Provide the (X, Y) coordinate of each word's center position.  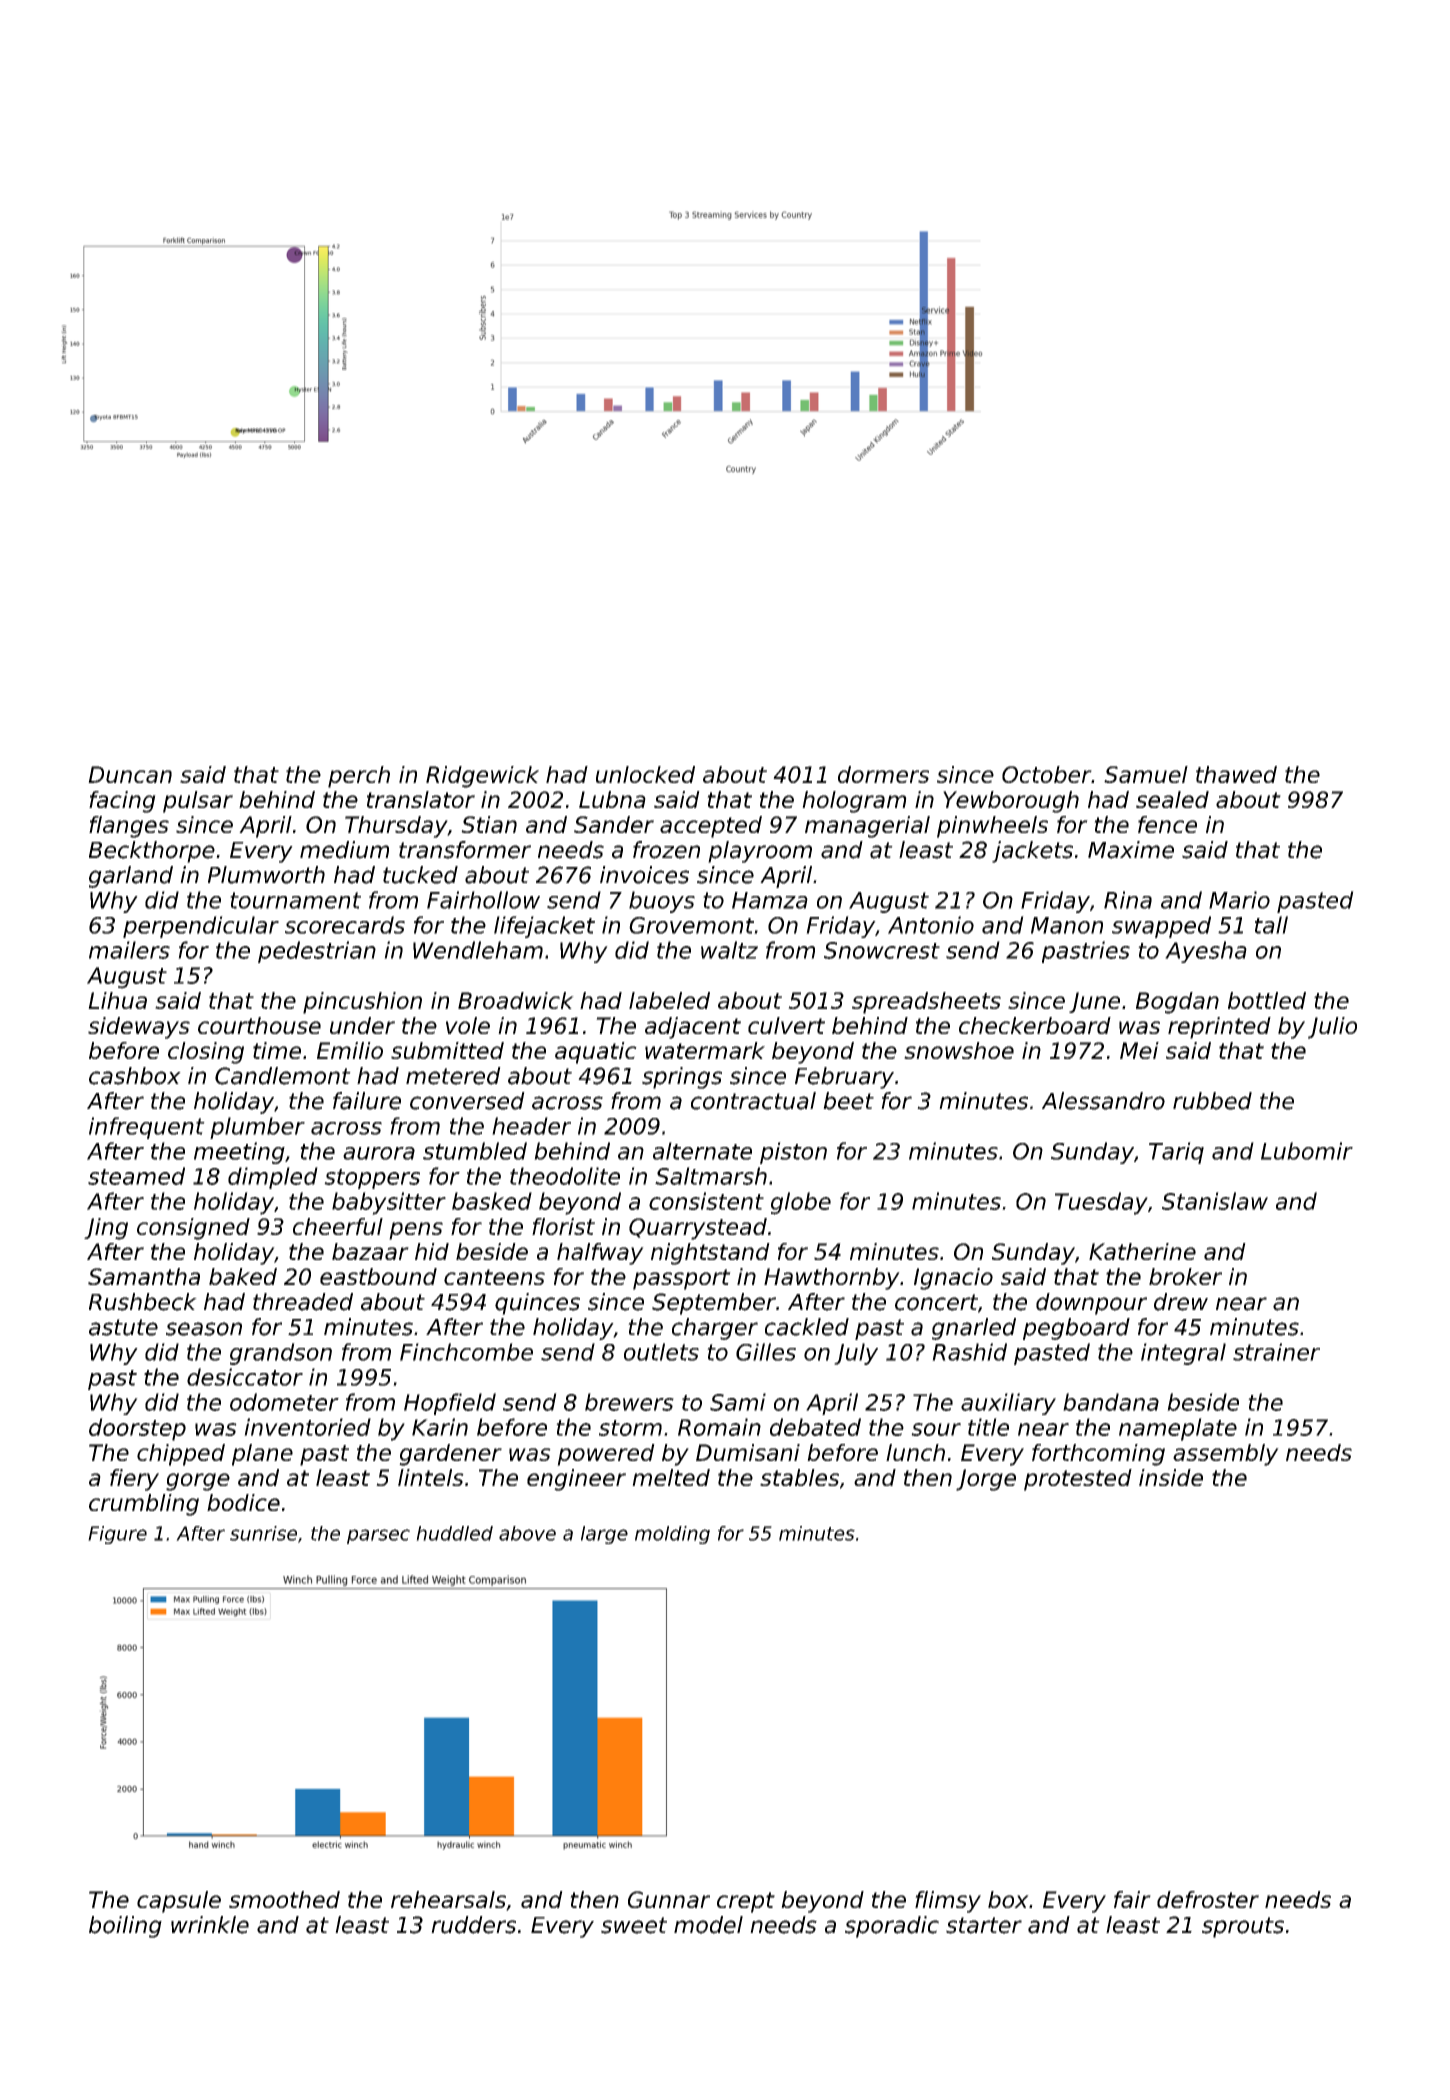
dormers (883, 774)
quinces (537, 1304)
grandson (281, 1354)
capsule (179, 1902)
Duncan (130, 774)
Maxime (1131, 850)
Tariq (1176, 1153)
